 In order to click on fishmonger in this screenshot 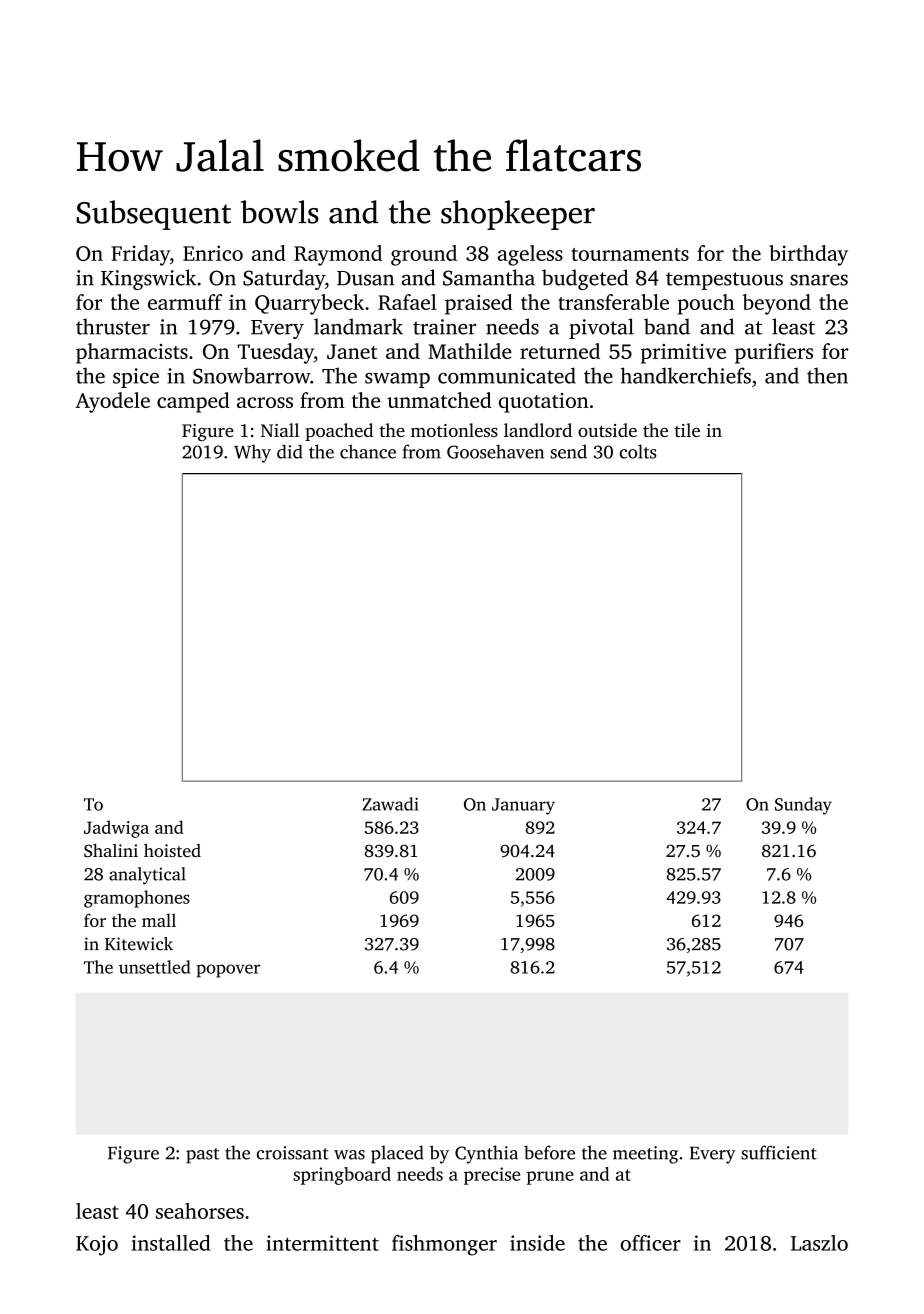, I will do `click(444, 1245)`.
